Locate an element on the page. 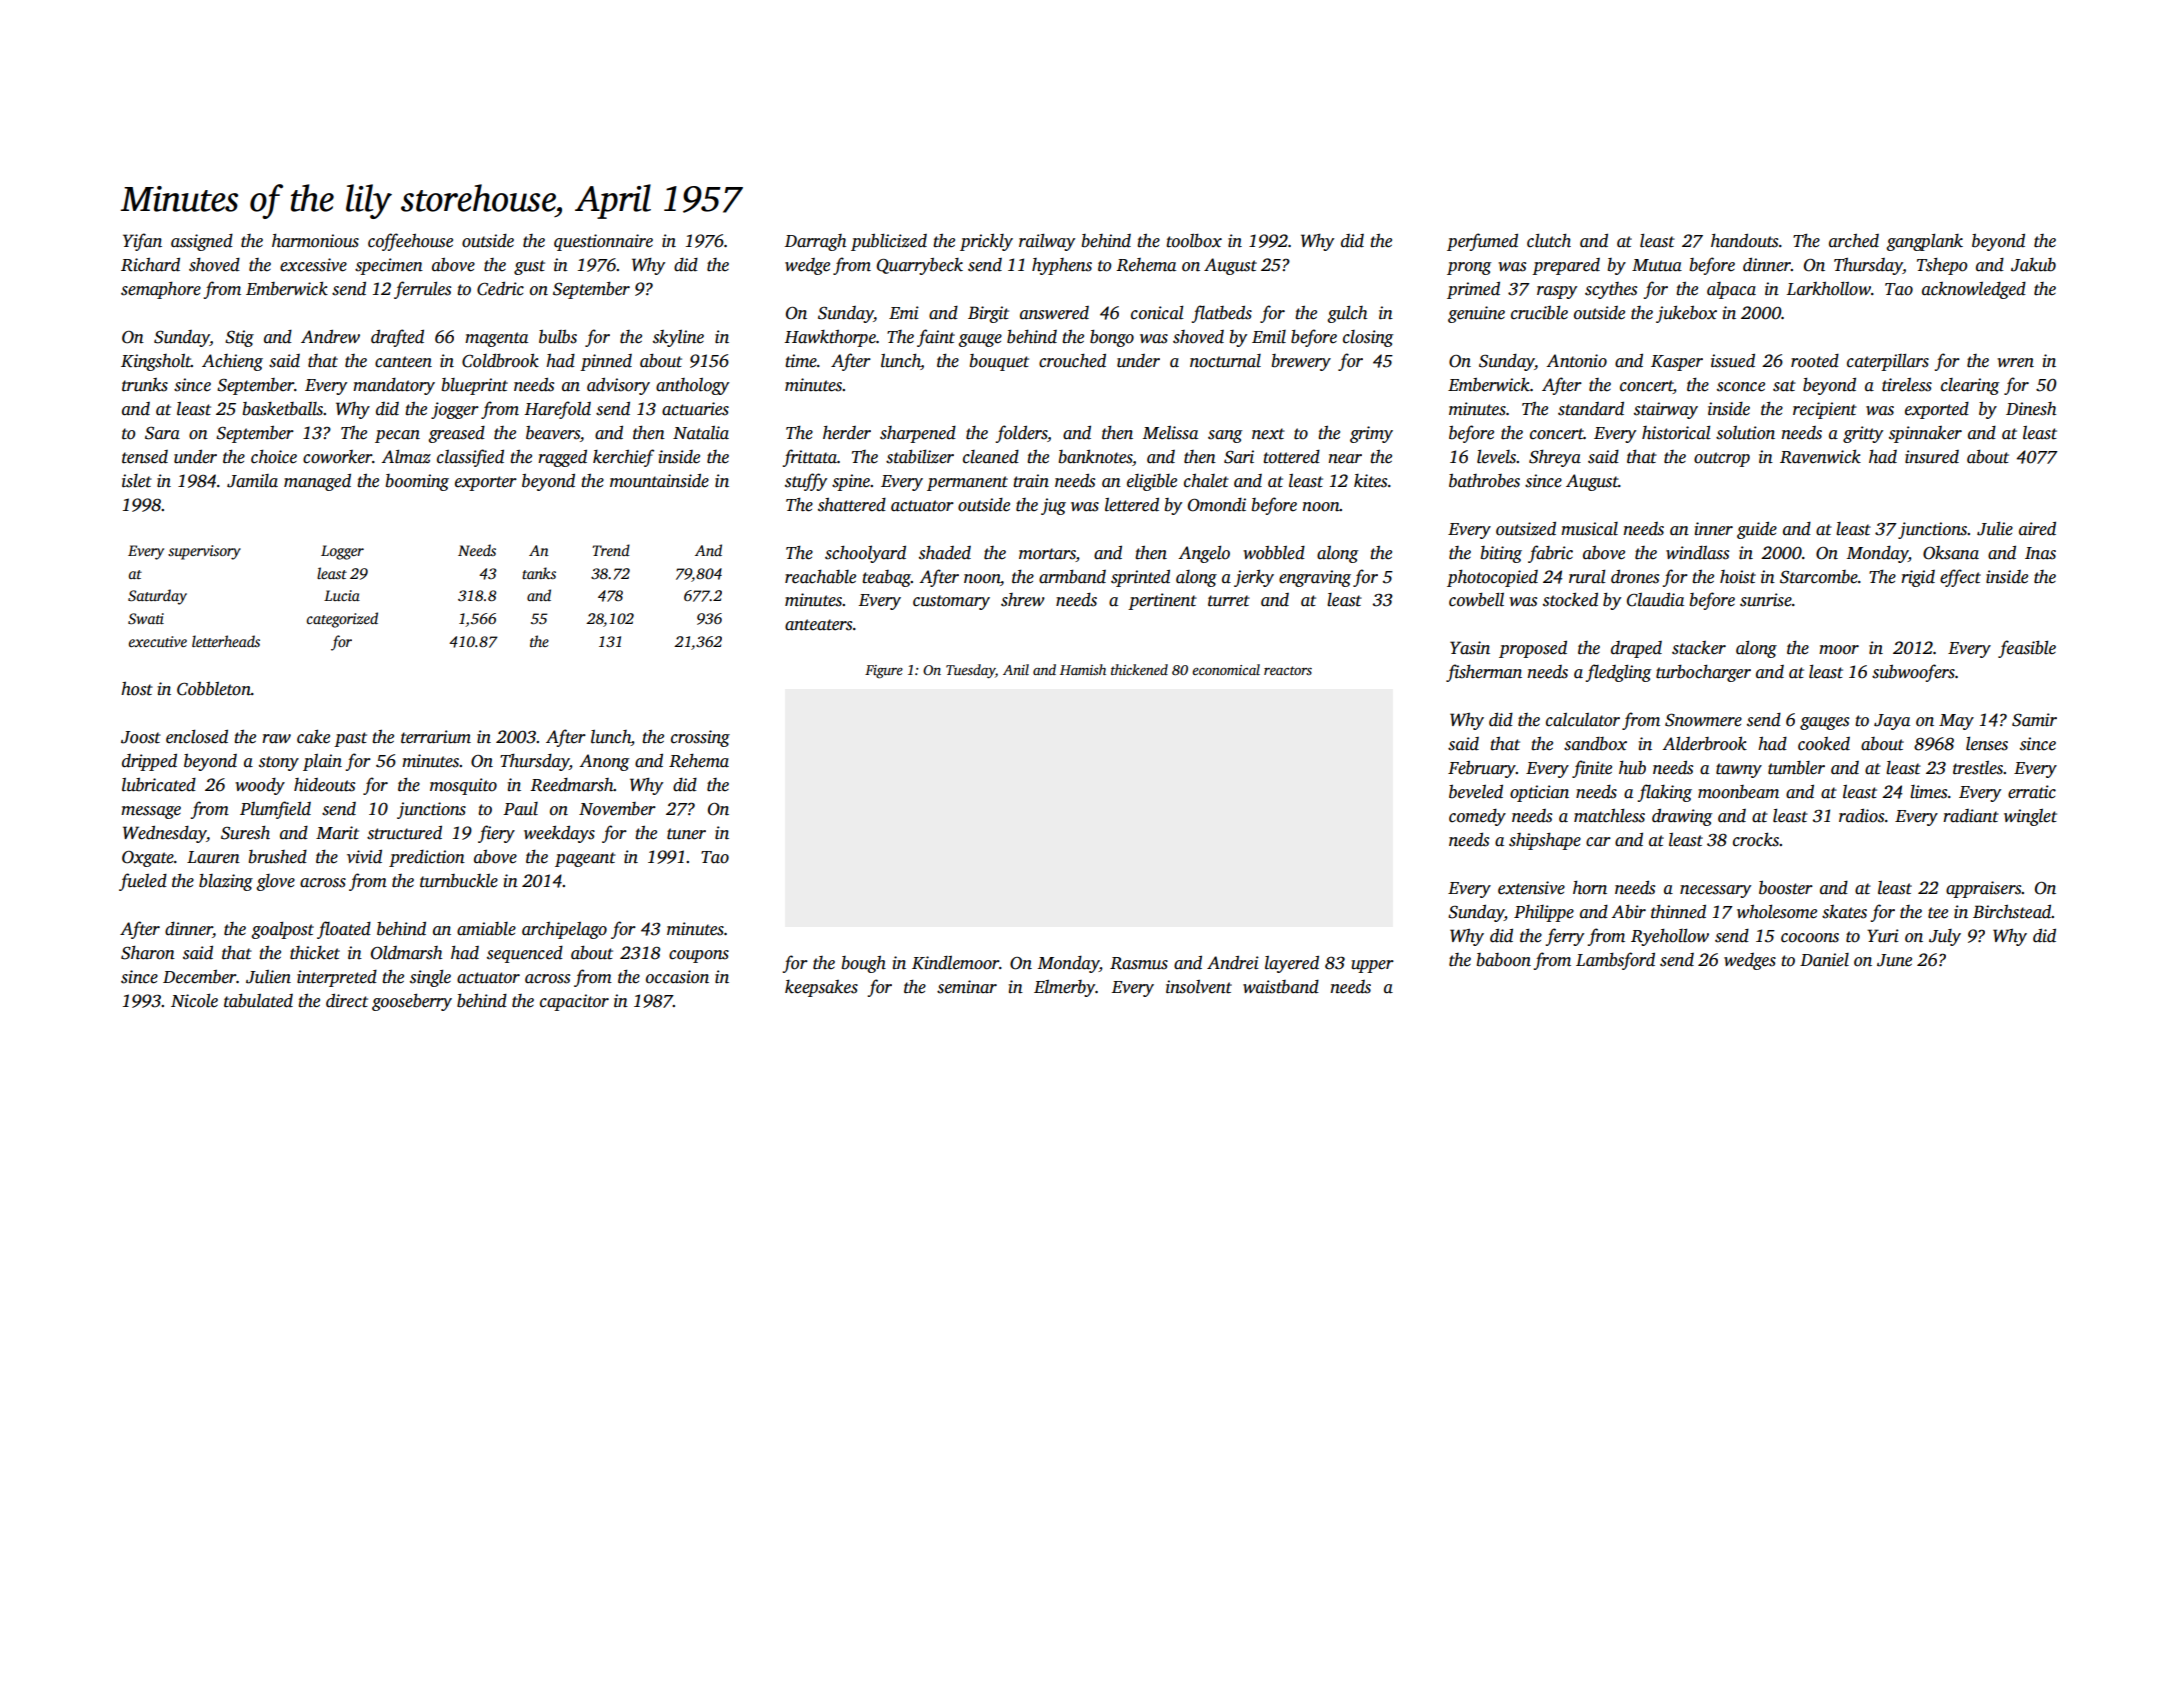  crossing is located at coordinates (700, 738).
